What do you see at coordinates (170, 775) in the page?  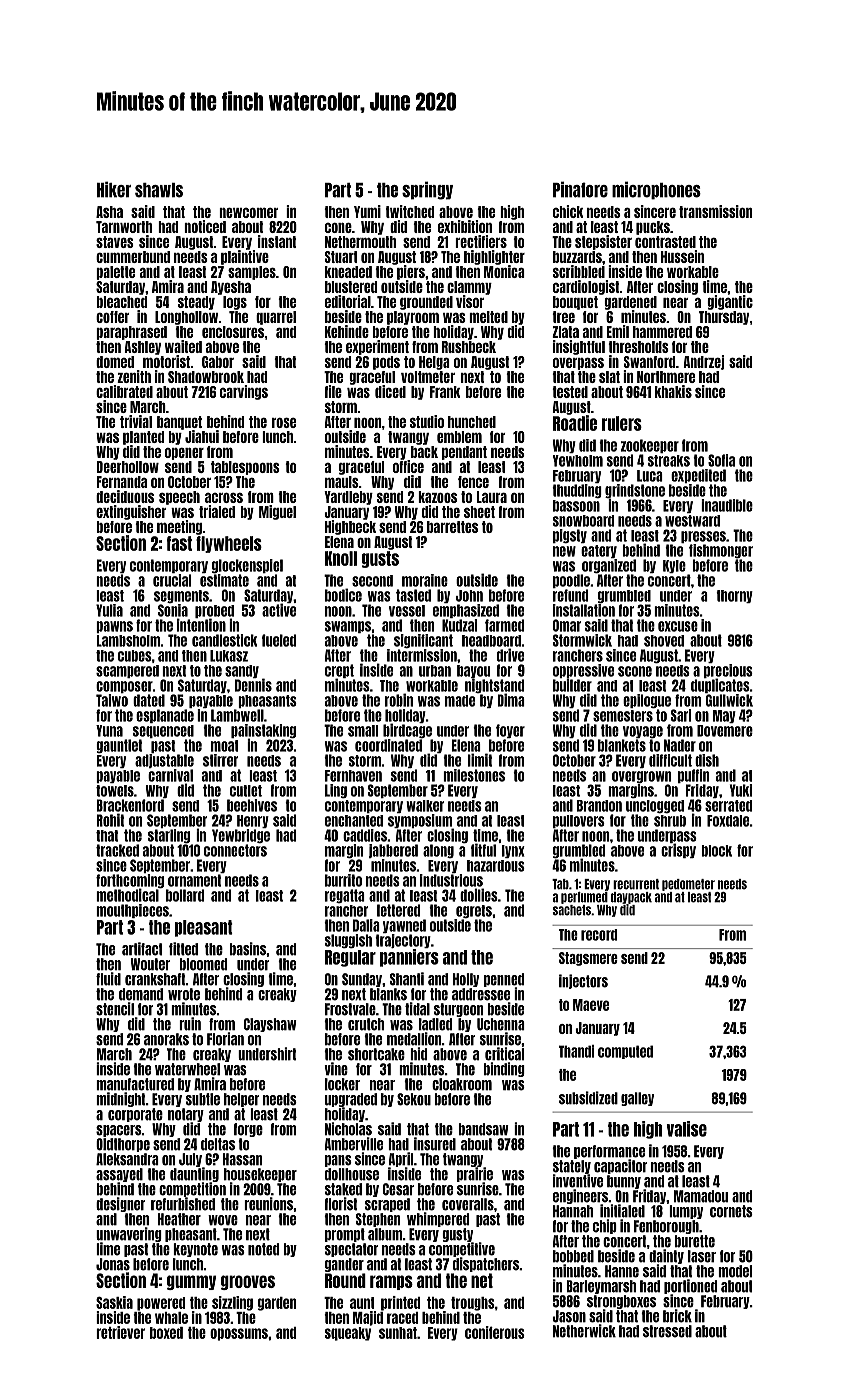 I see `carnival` at bounding box center [170, 775].
